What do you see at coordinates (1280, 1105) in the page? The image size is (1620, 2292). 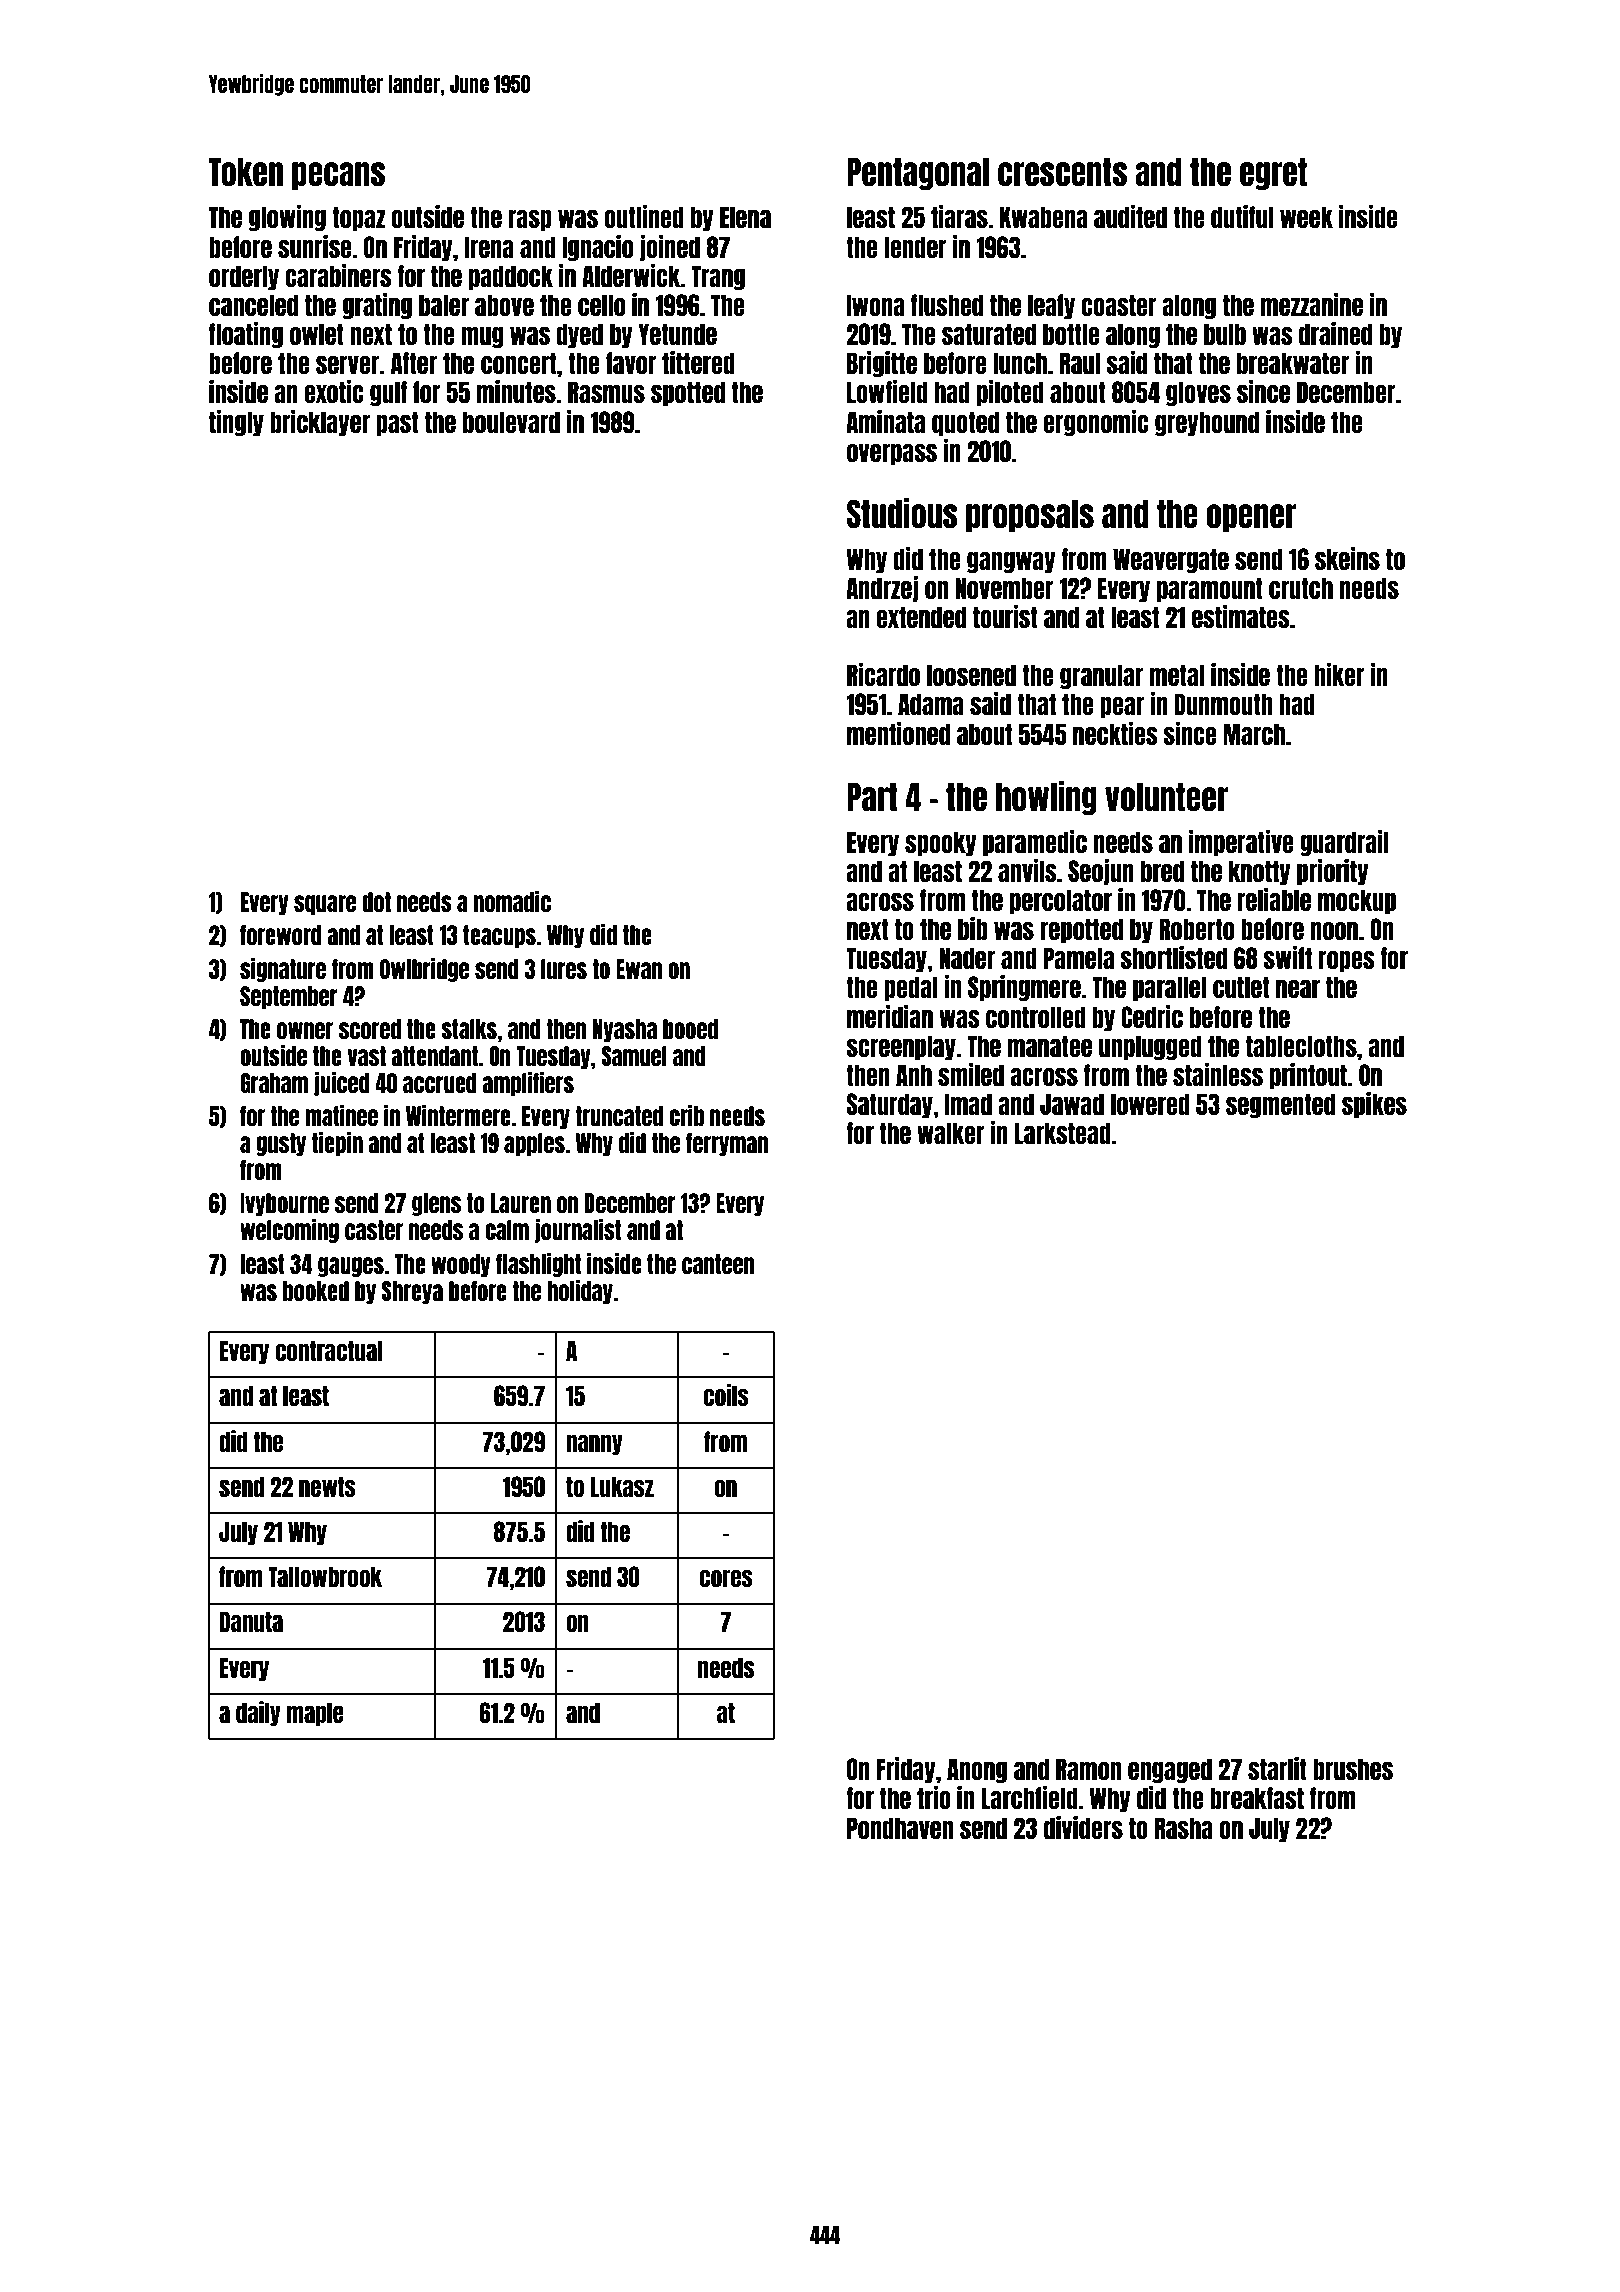 I see `segmented` at bounding box center [1280, 1105].
